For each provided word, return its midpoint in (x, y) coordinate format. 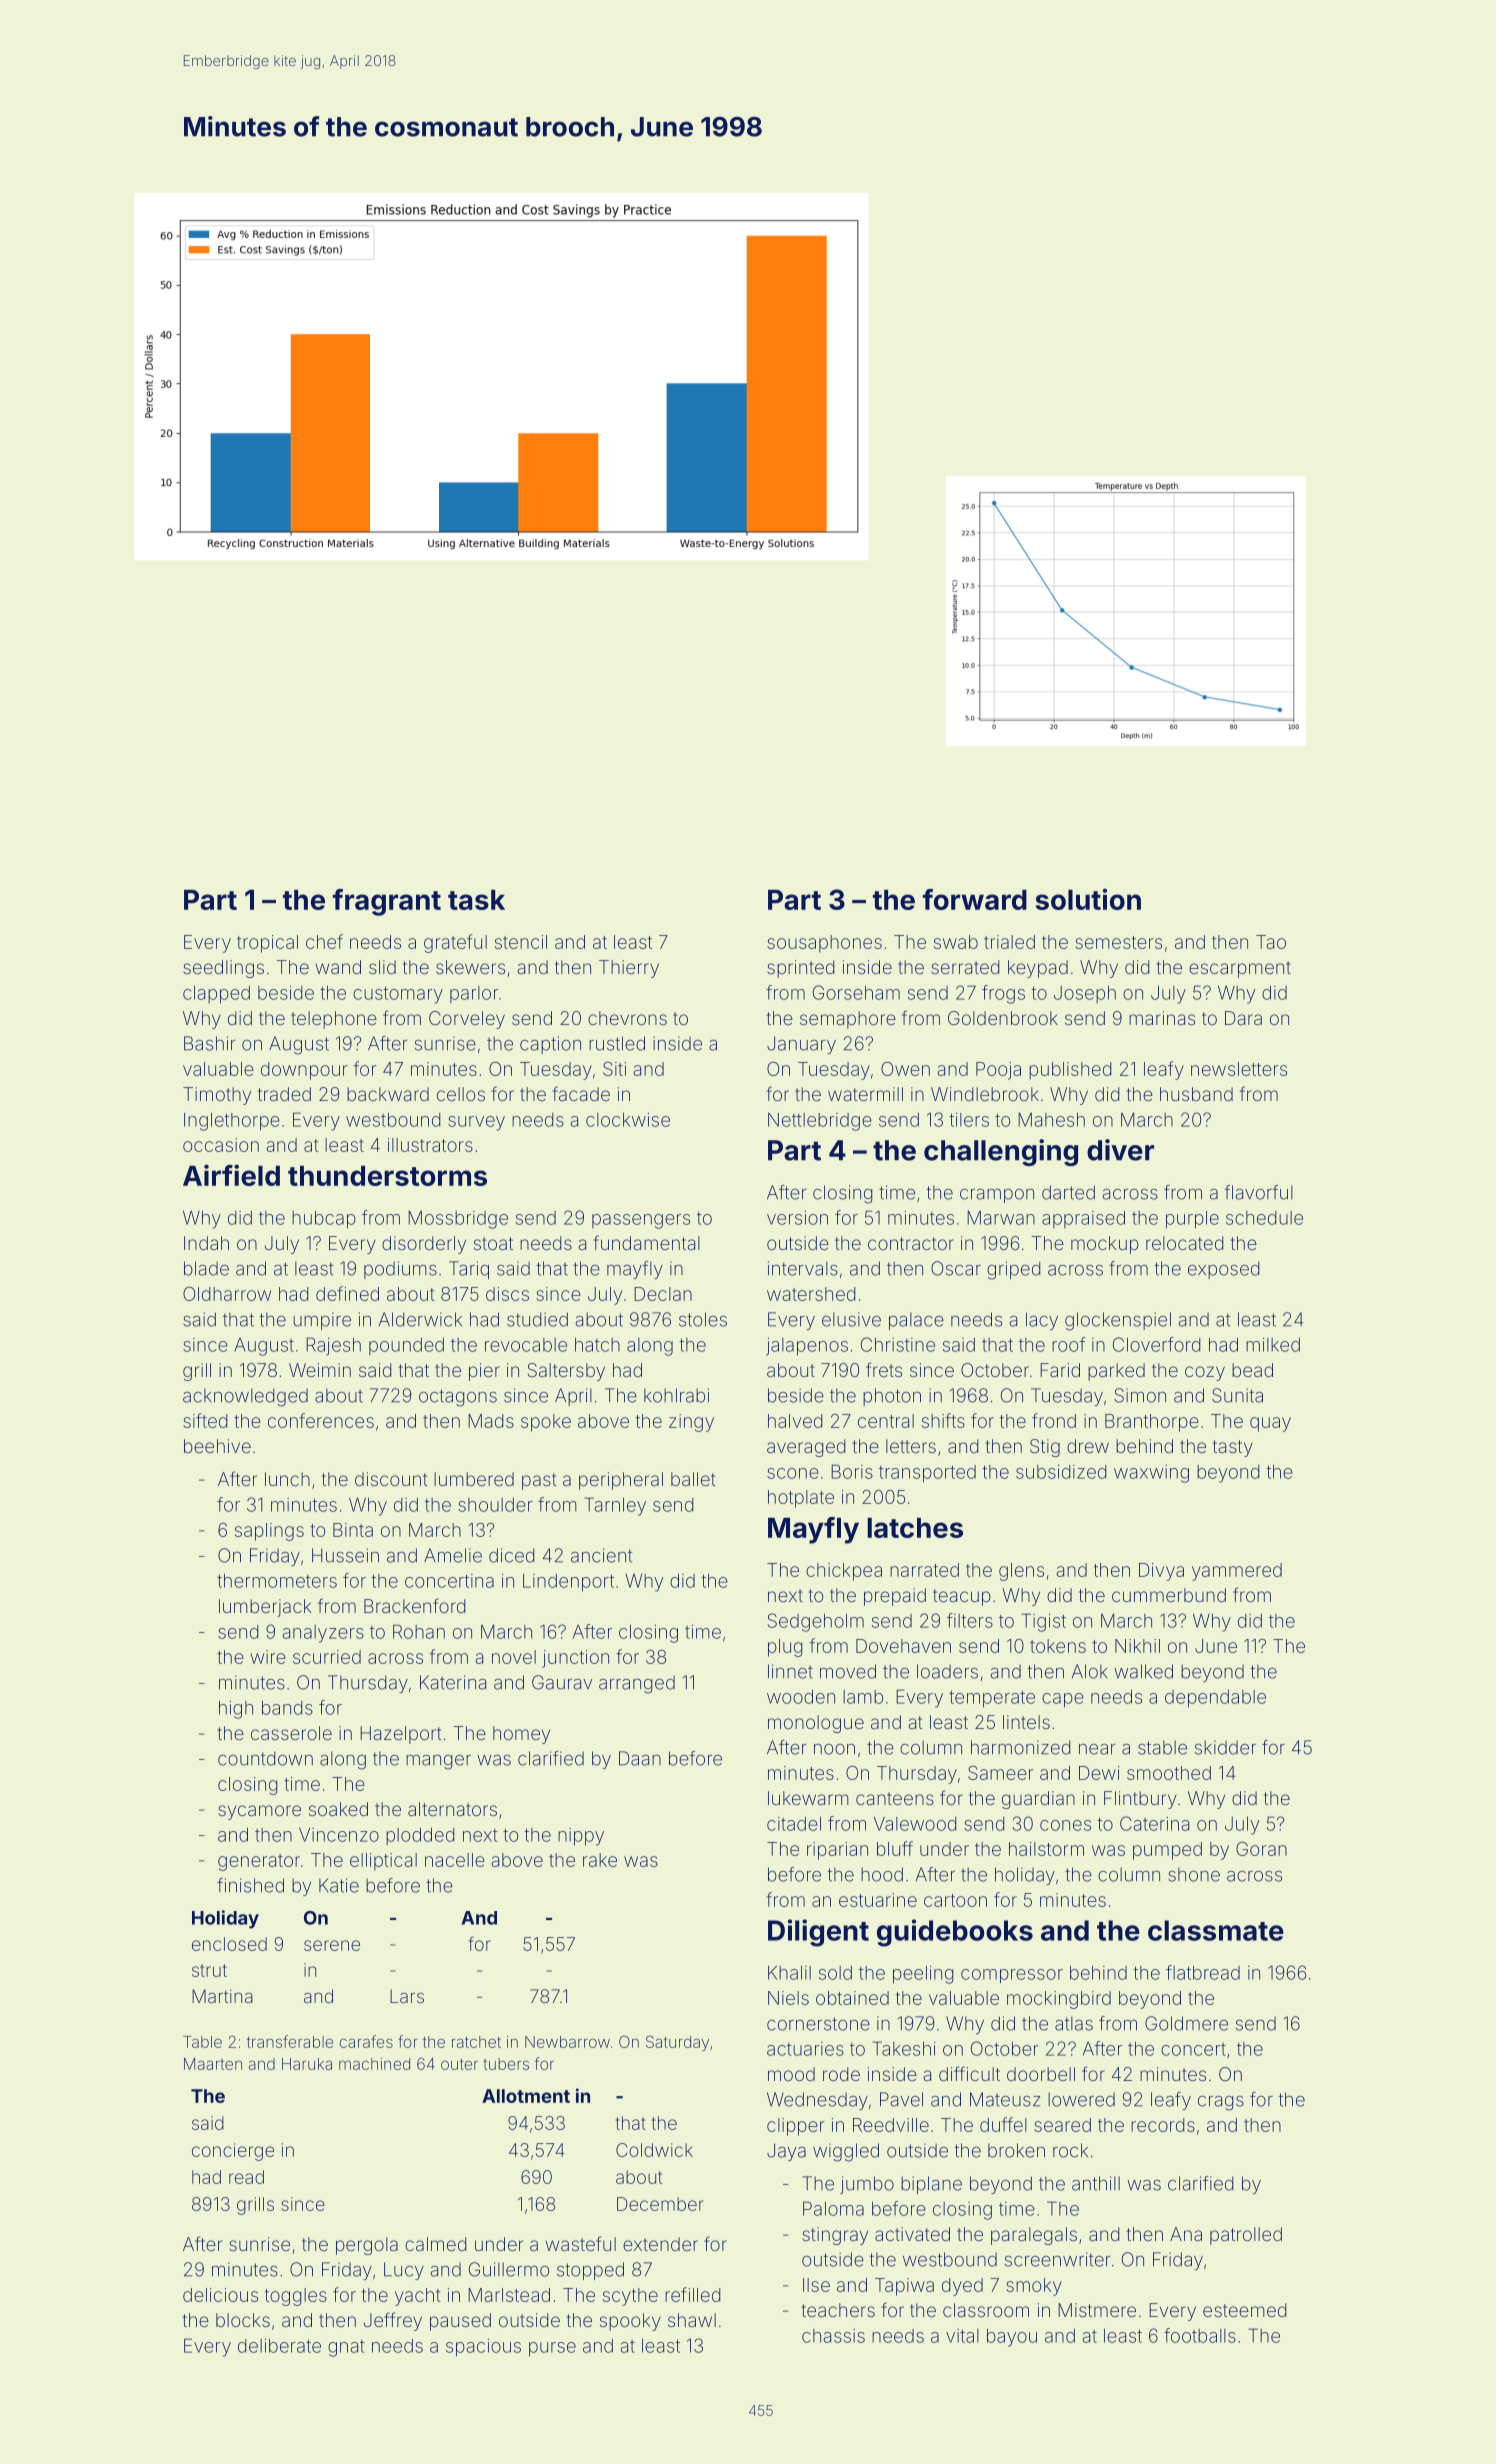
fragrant (387, 902)
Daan (640, 1758)
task (476, 900)
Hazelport (401, 1735)
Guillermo (509, 2269)
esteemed (1245, 2310)
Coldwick (654, 2150)
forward (975, 899)
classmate (1216, 1930)
